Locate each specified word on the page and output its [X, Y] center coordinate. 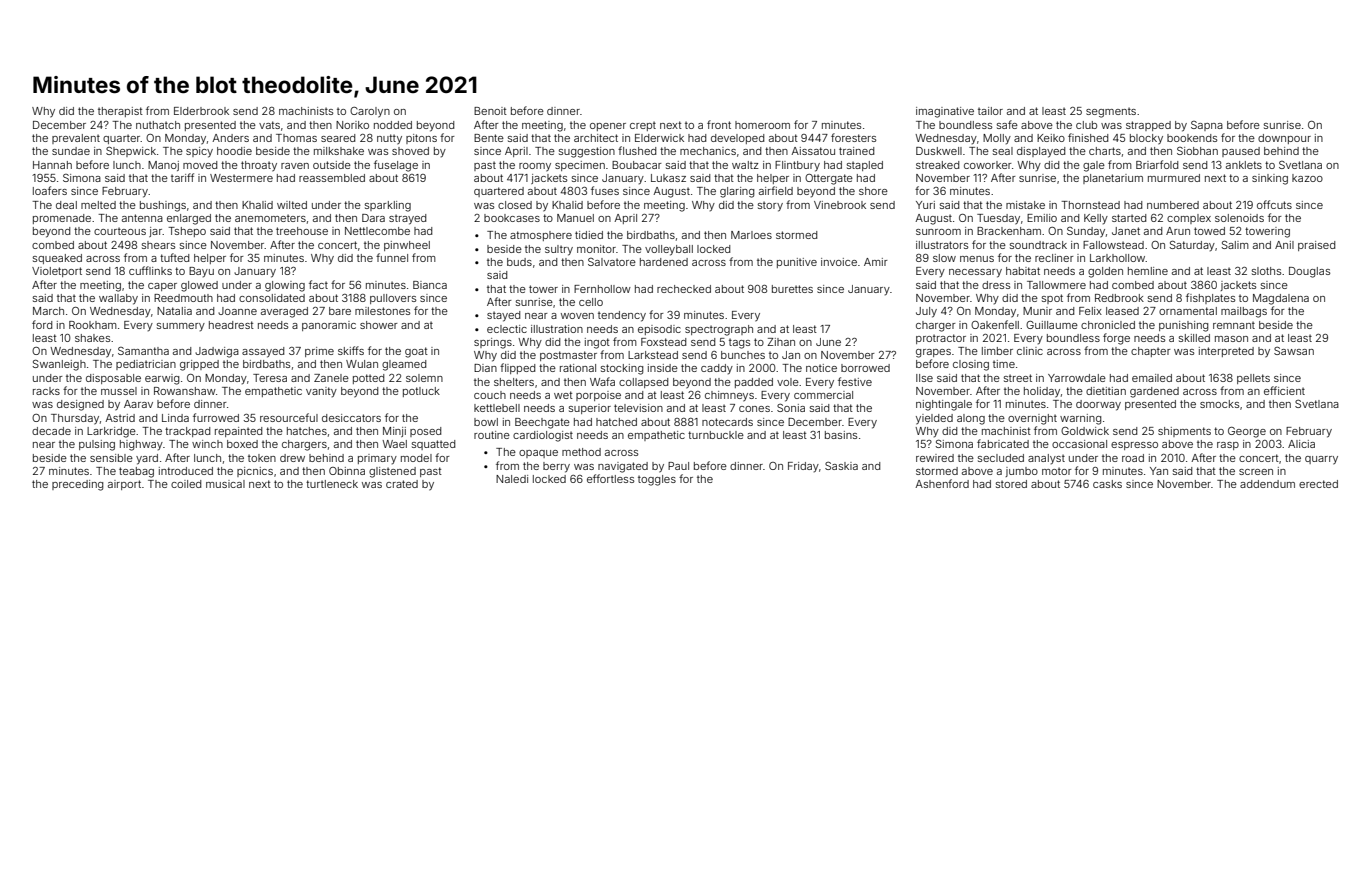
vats [269, 125]
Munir [1037, 311]
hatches [307, 431]
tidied [589, 235]
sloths [1266, 271]
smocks [1219, 404]
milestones [382, 311]
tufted [174, 257]
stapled [865, 166]
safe [1007, 124]
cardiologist [543, 436]
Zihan [781, 342]
